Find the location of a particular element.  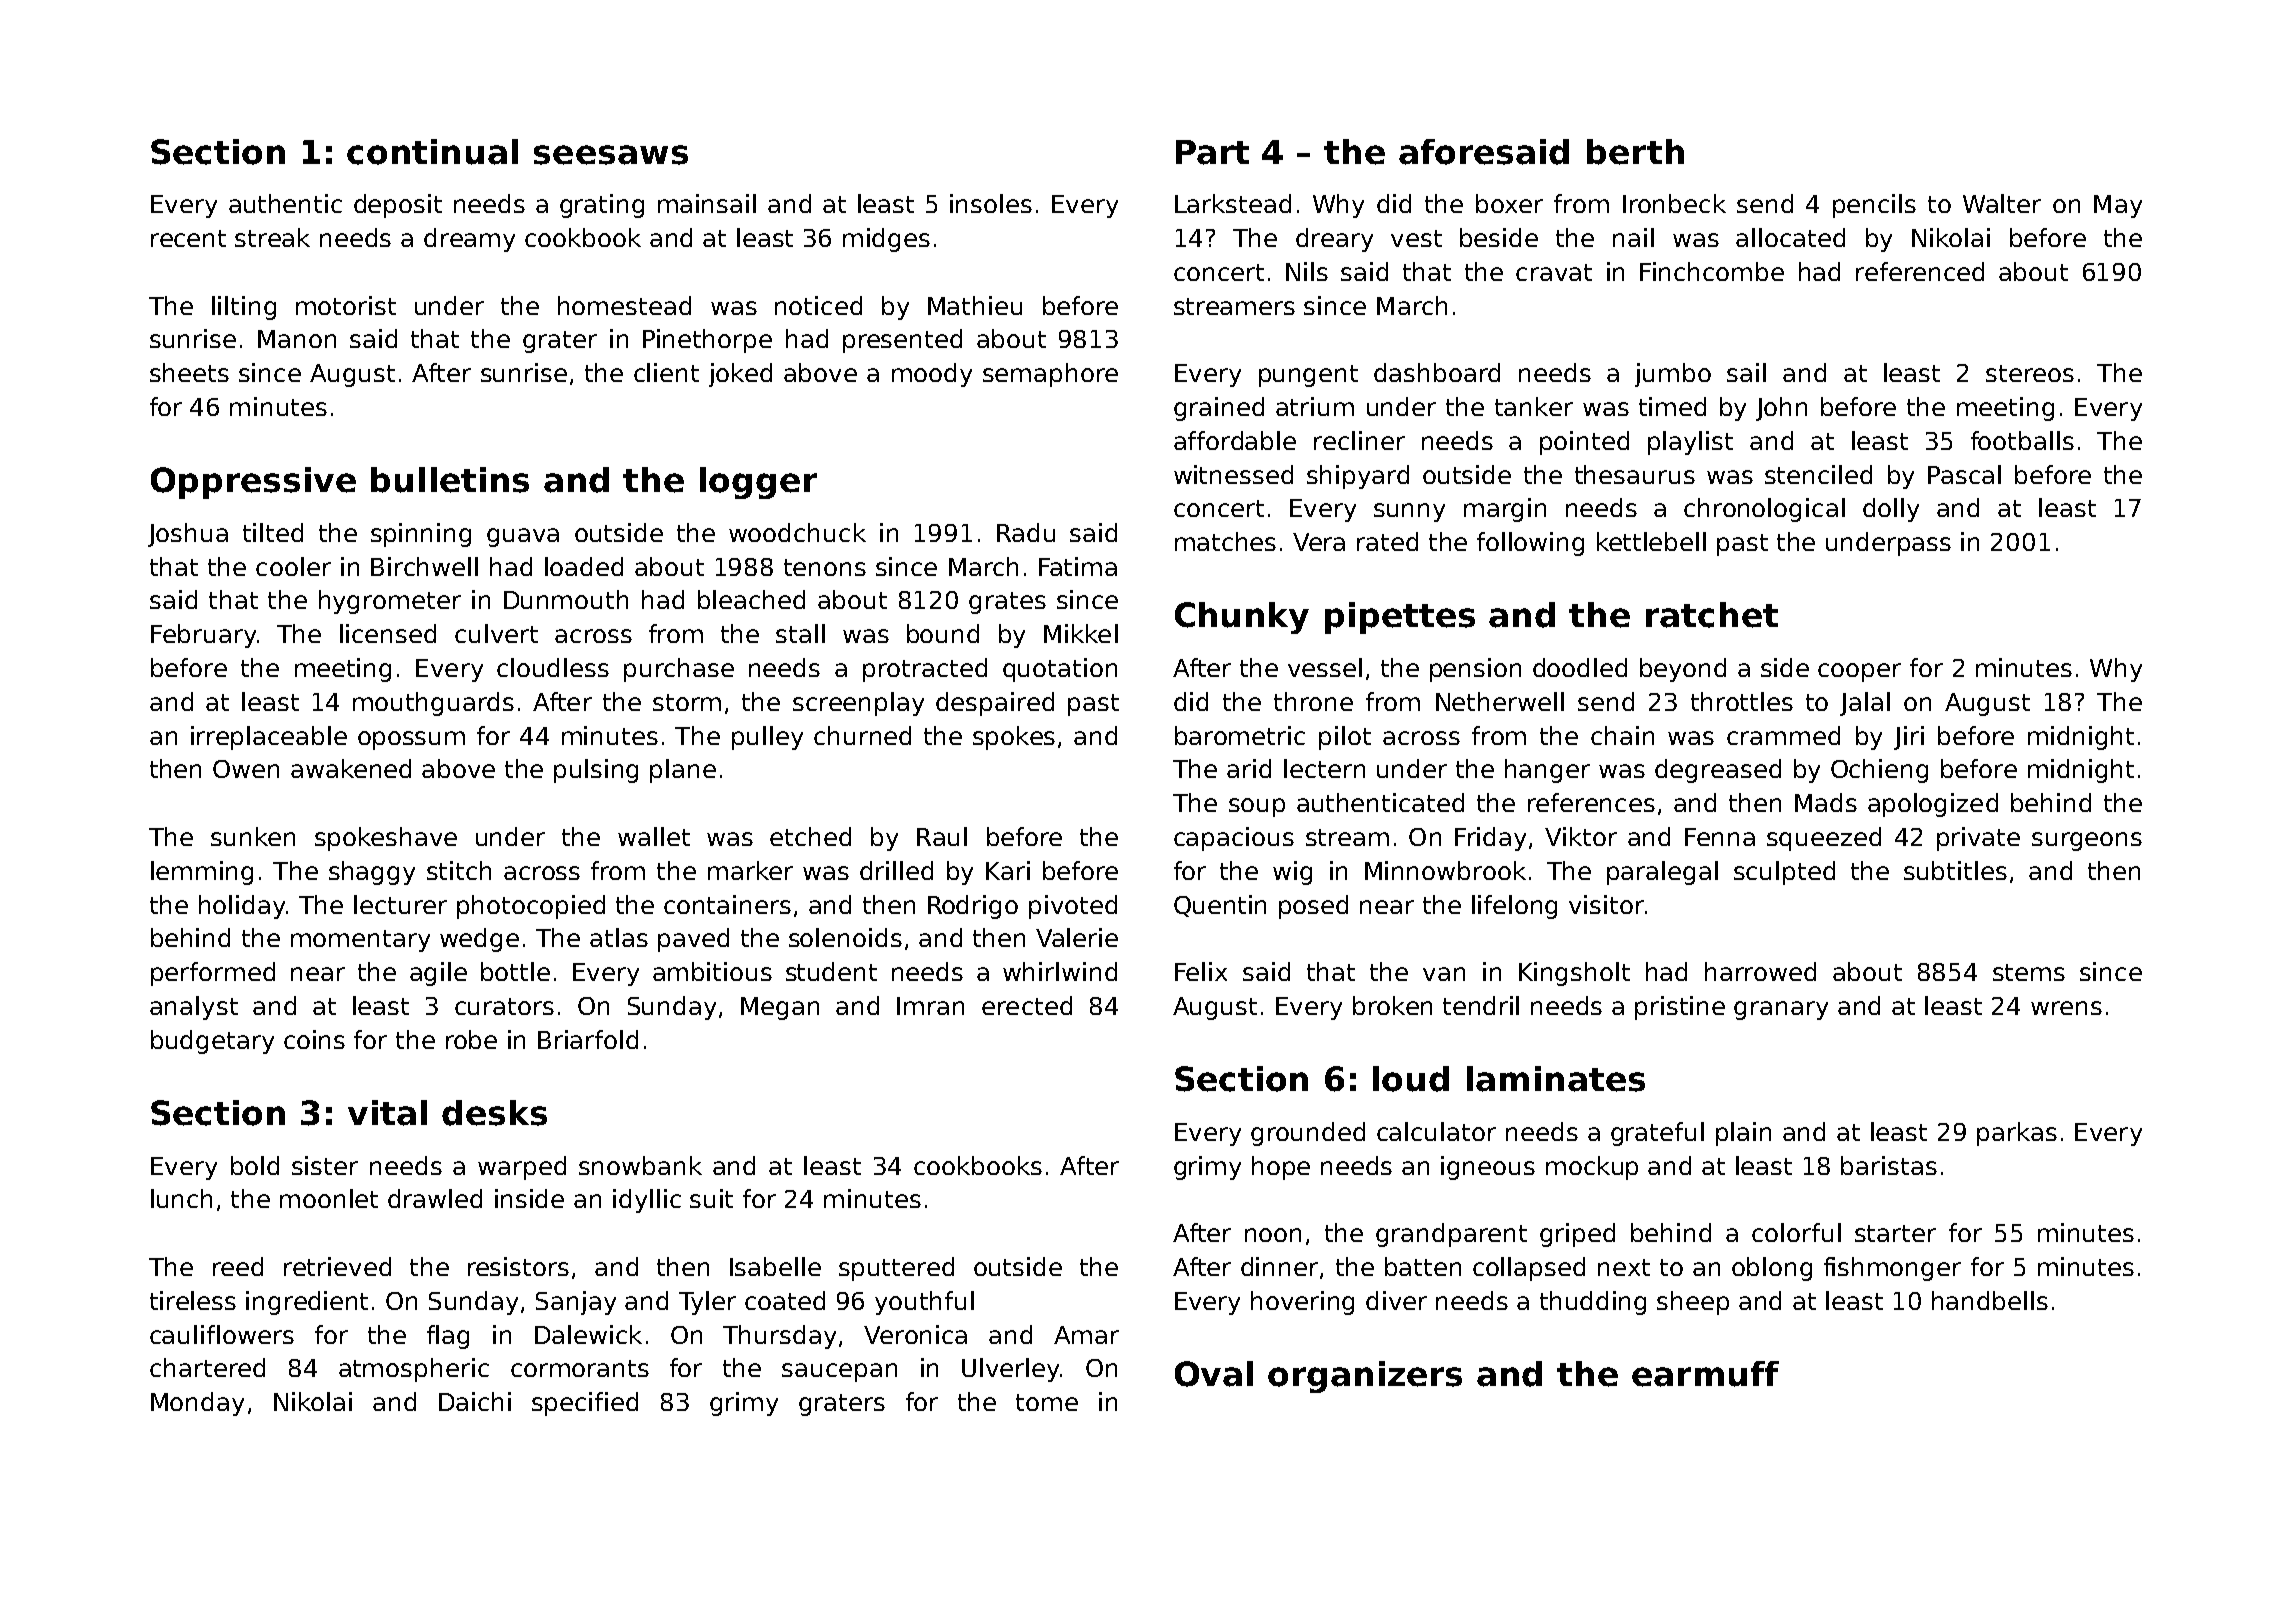

Part is located at coordinates (1212, 152).
